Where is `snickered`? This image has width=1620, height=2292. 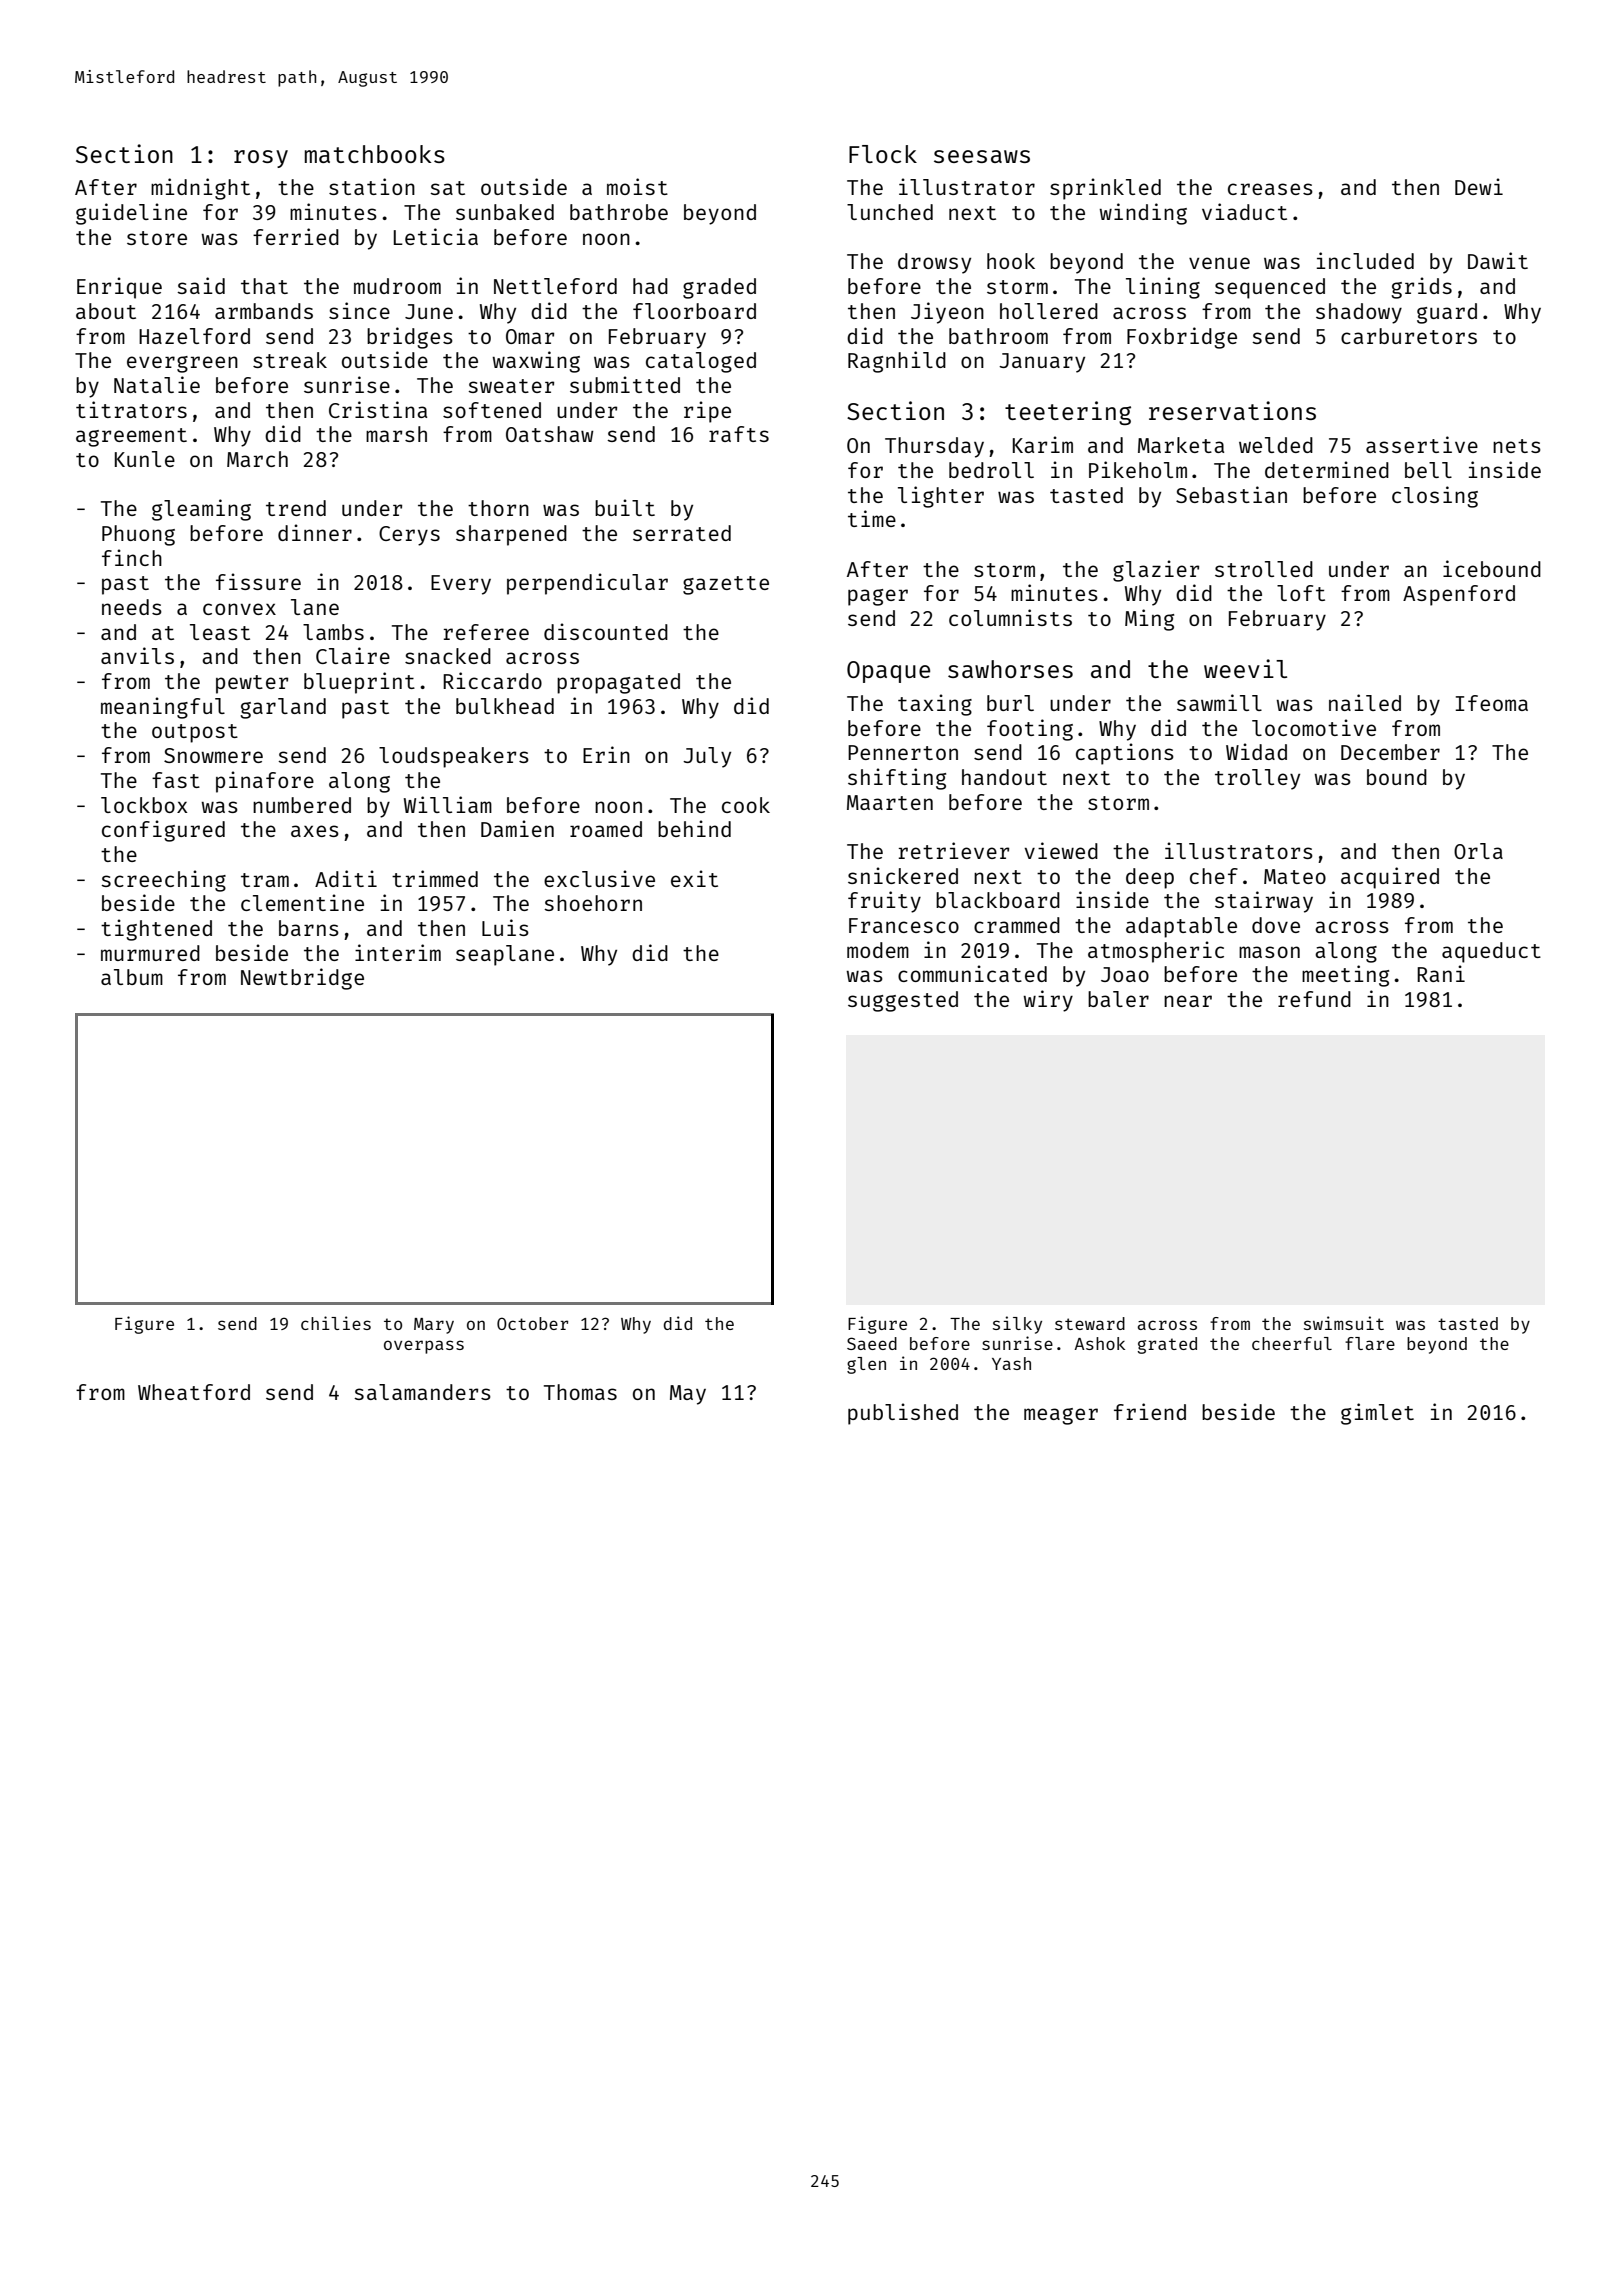 snickered is located at coordinates (903, 875).
